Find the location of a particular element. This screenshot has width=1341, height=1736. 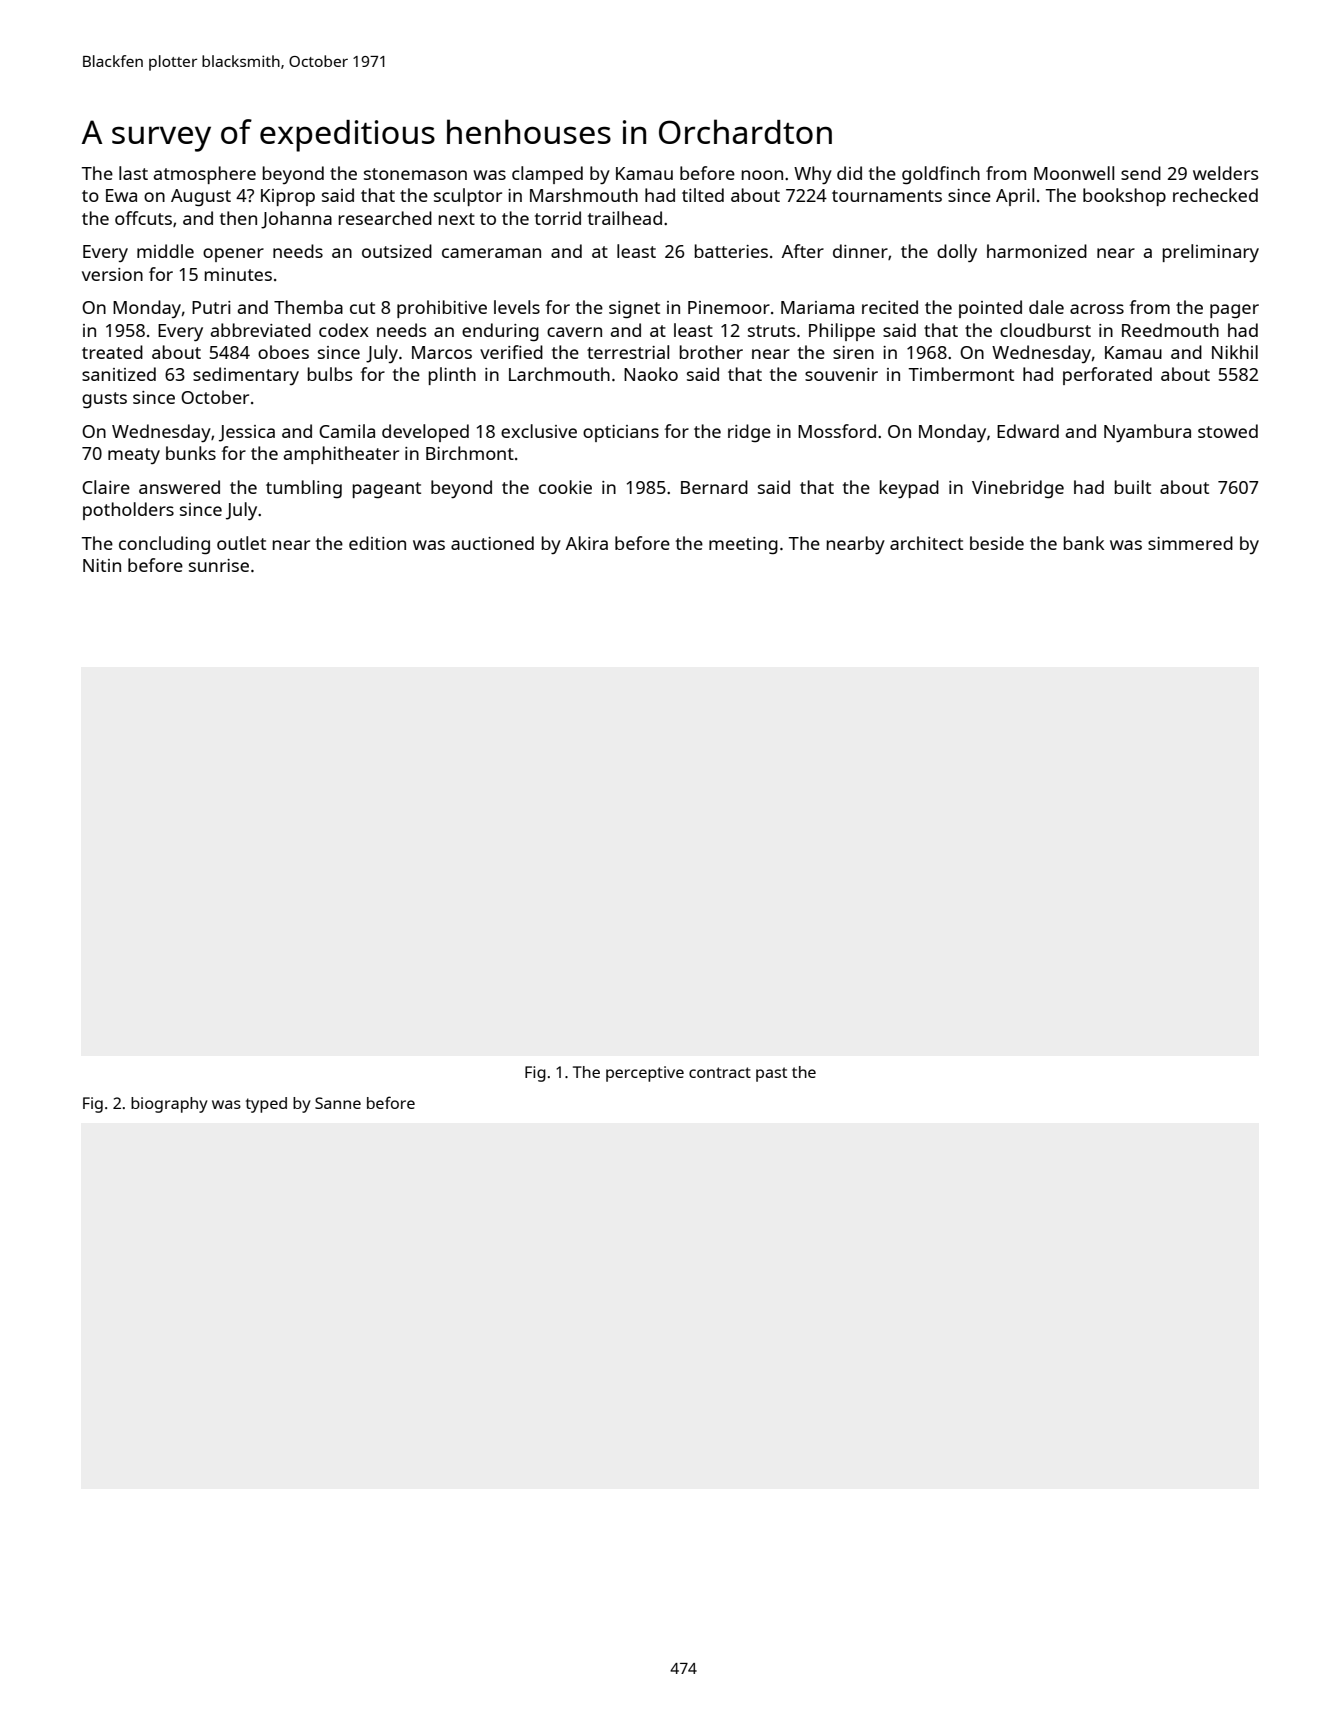

keypad is located at coordinates (909, 489).
